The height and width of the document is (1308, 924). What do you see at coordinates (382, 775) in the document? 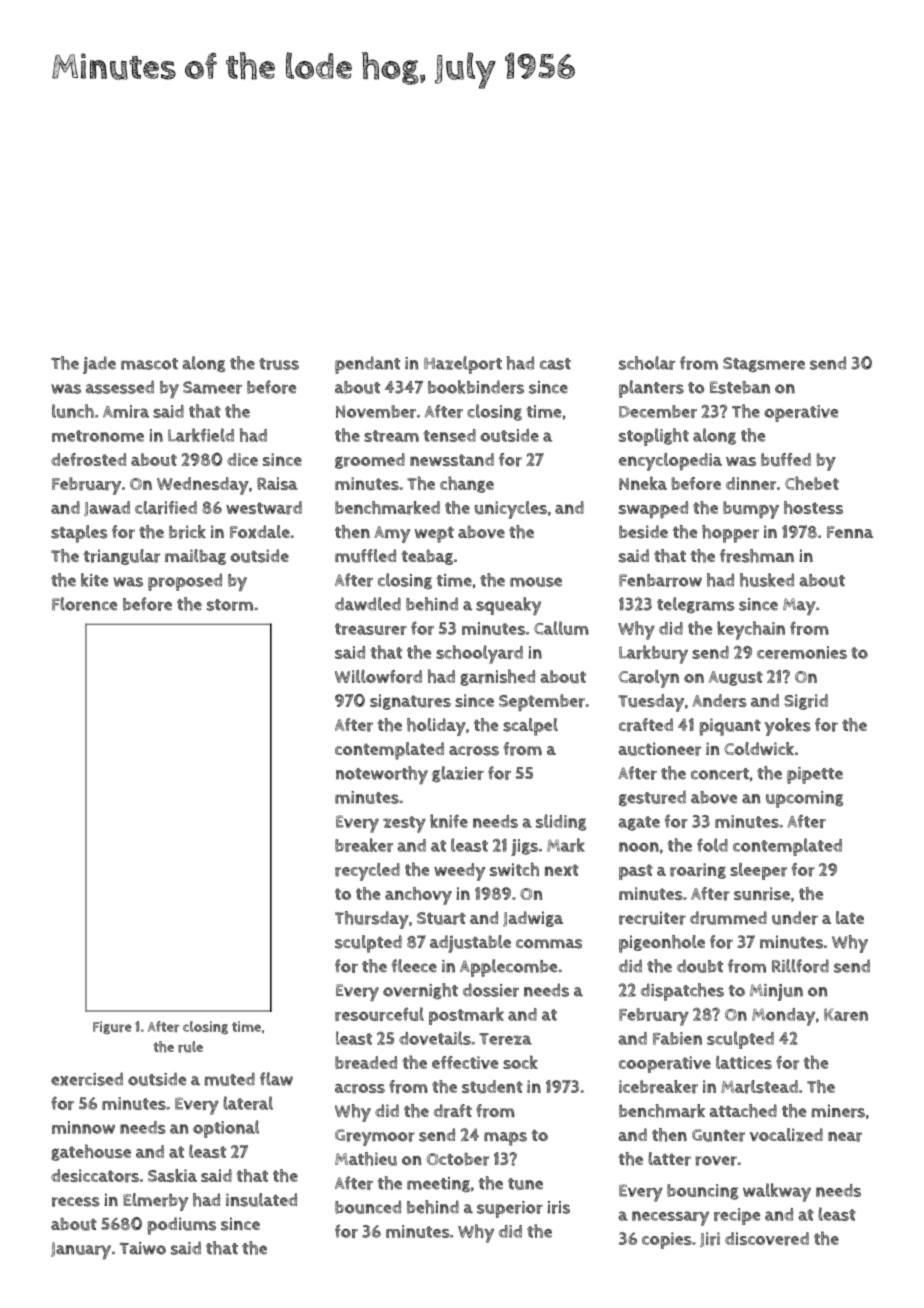
I see `noteworthy` at bounding box center [382, 775].
